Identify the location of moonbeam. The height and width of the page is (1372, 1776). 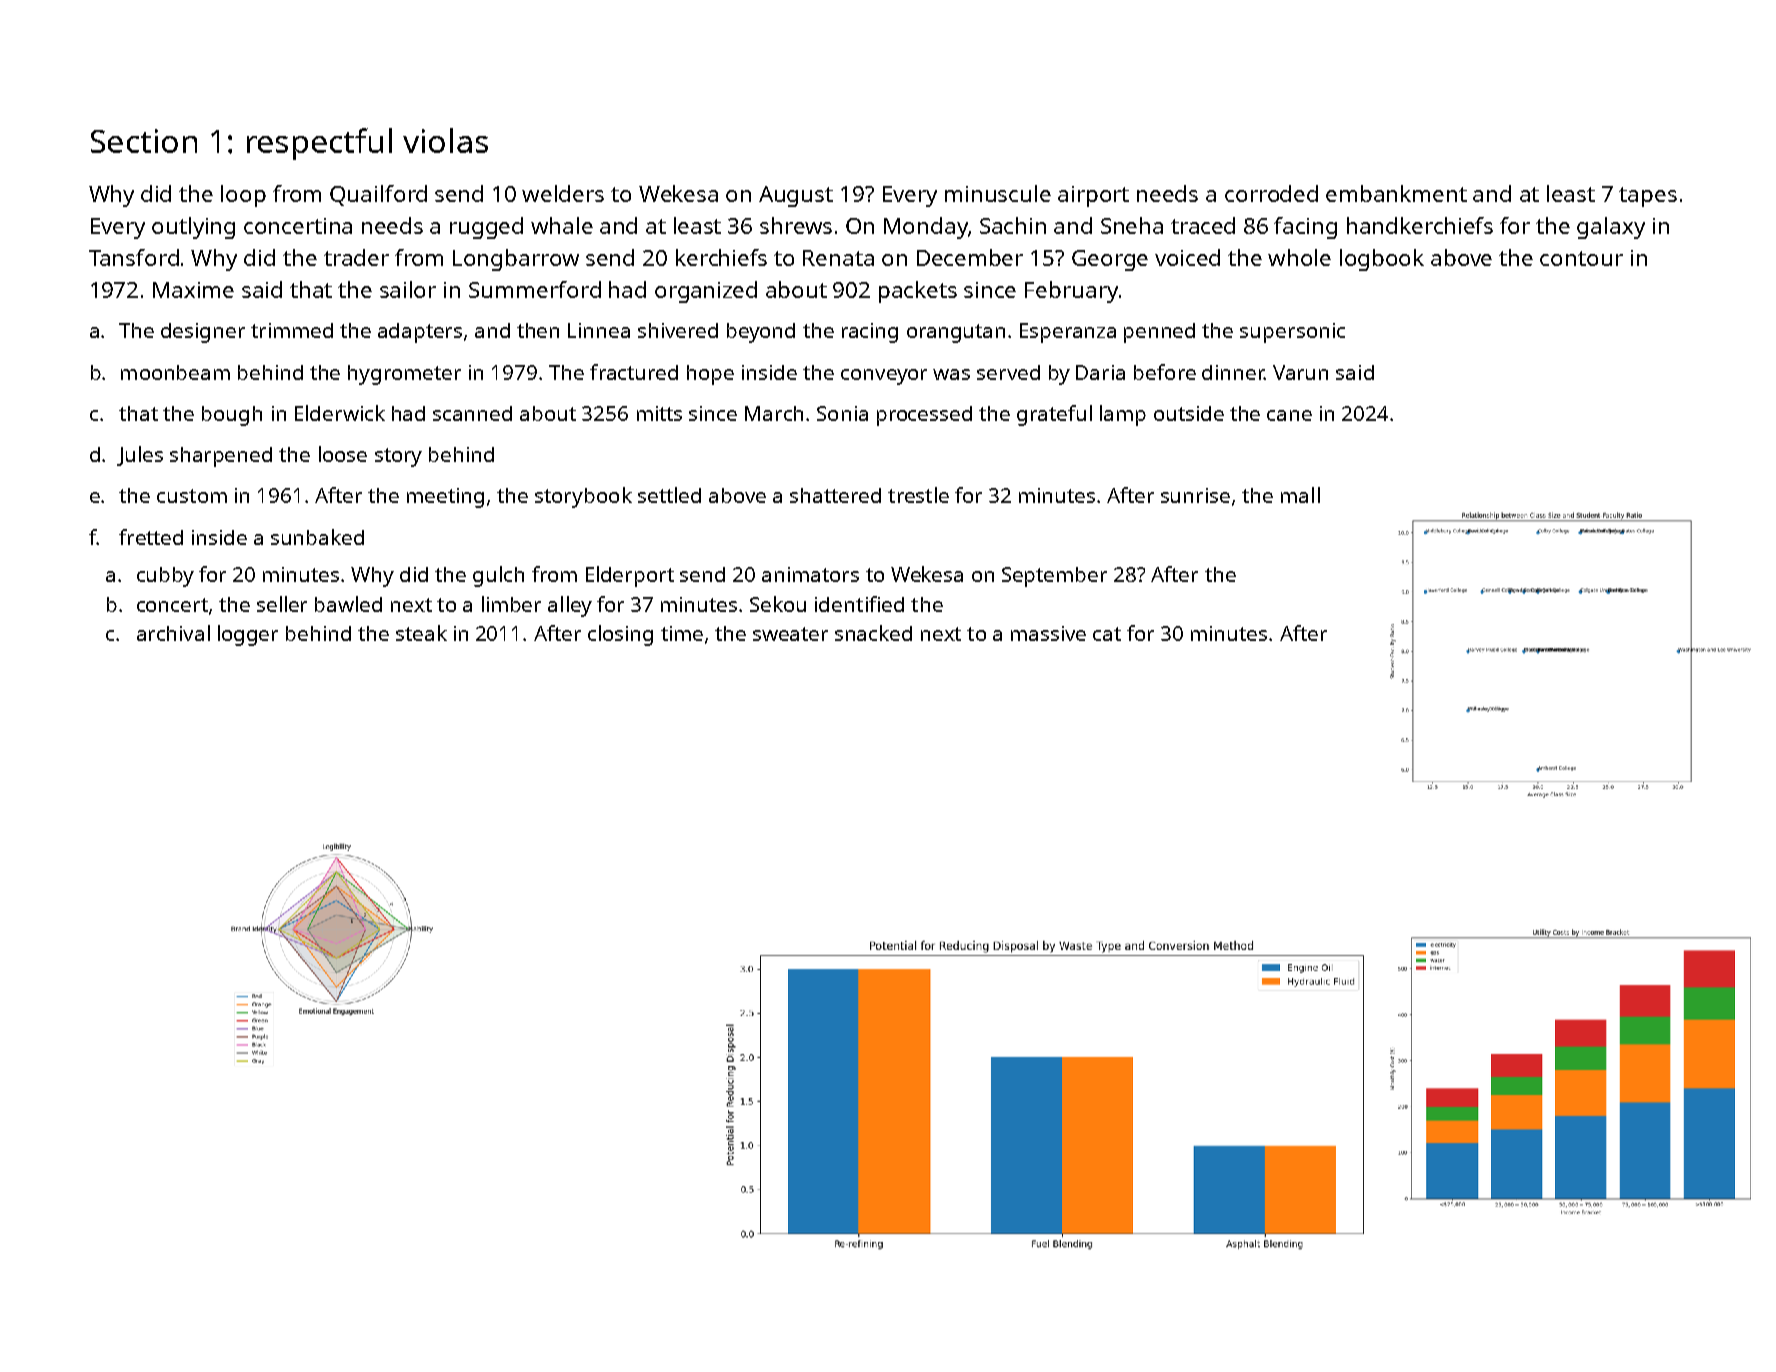
(175, 372).
